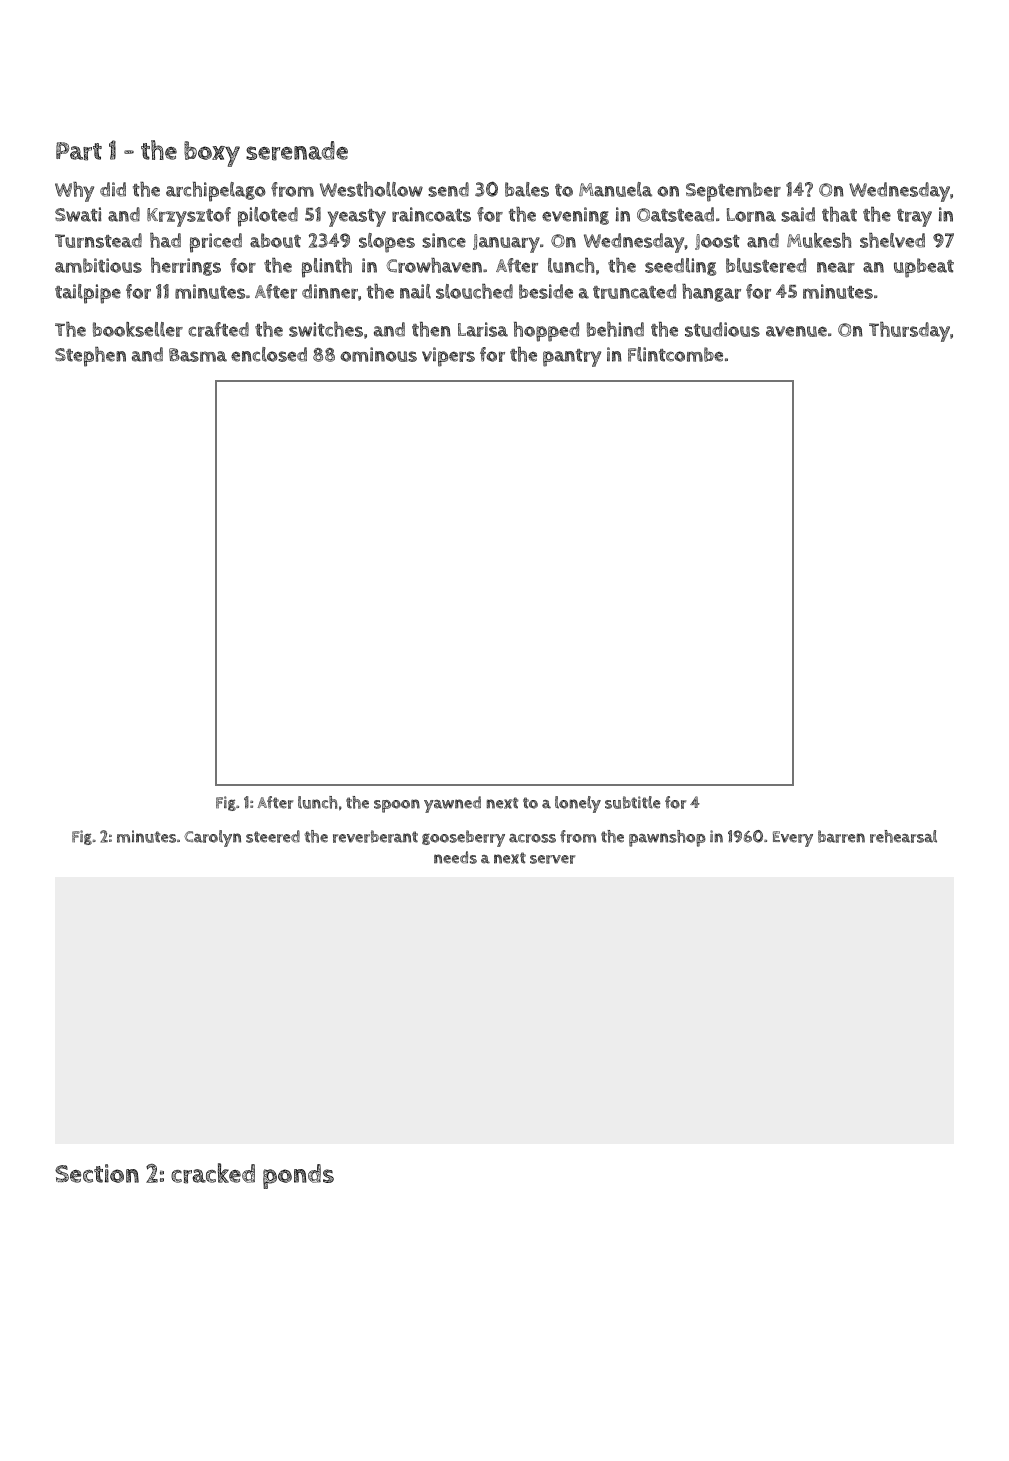 This screenshot has height=1461, width=1009. What do you see at coordinates (793, 839) in the screenshot?
I see `Every` at bounding box center [793, 839].
